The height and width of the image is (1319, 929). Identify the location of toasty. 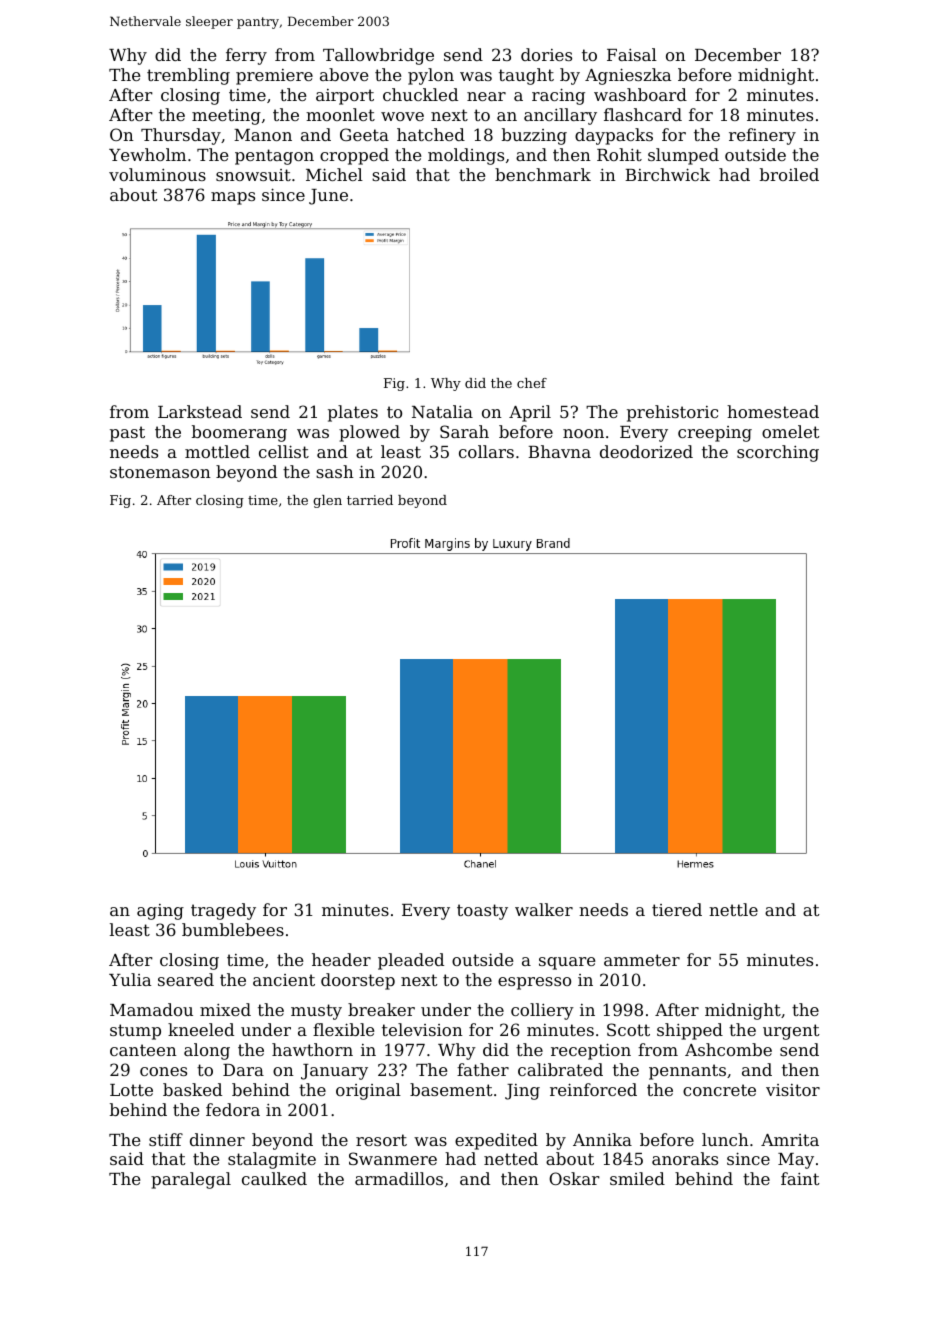
(482, 912).
